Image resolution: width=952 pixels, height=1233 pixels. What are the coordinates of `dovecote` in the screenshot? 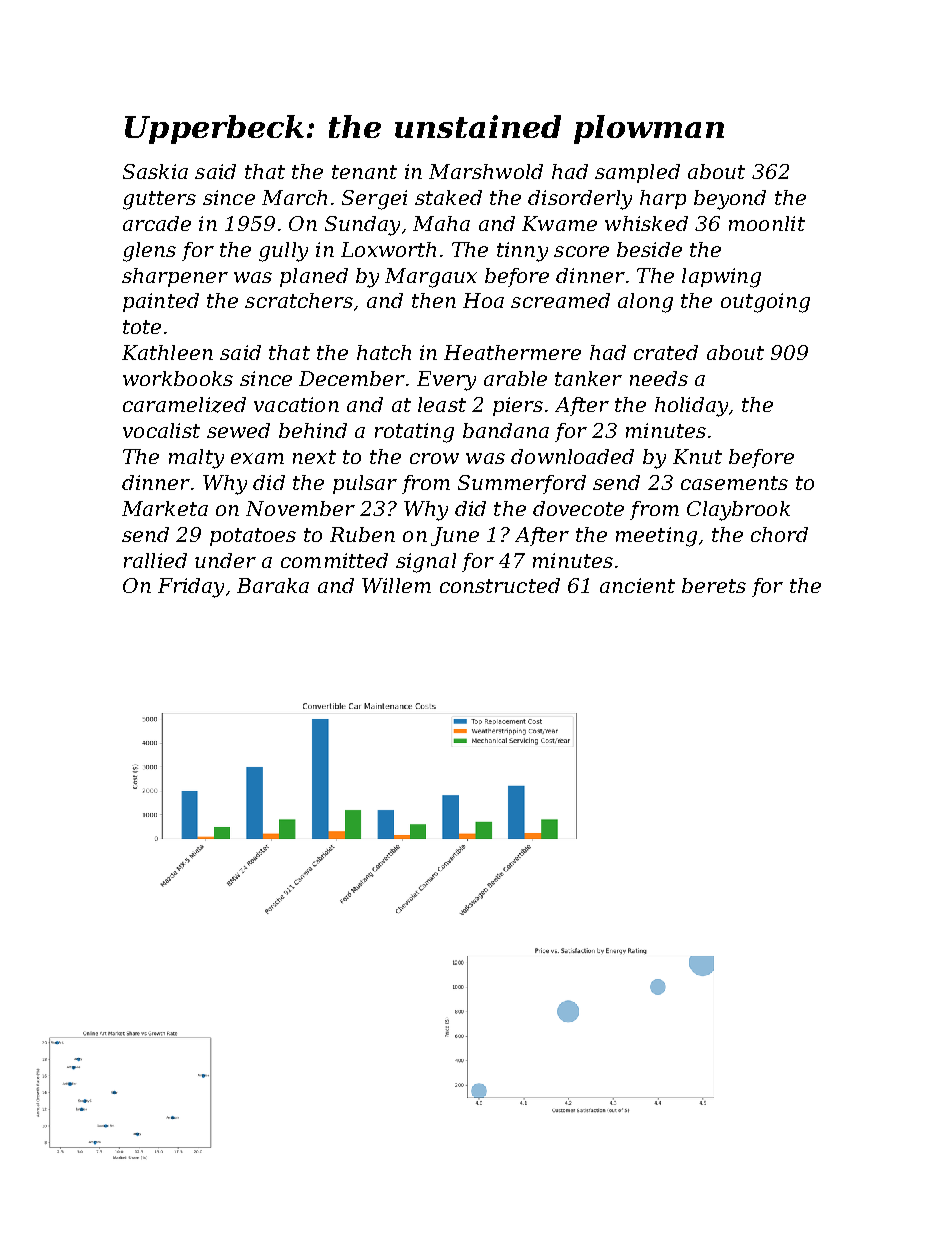 It's located at (578, 508).
